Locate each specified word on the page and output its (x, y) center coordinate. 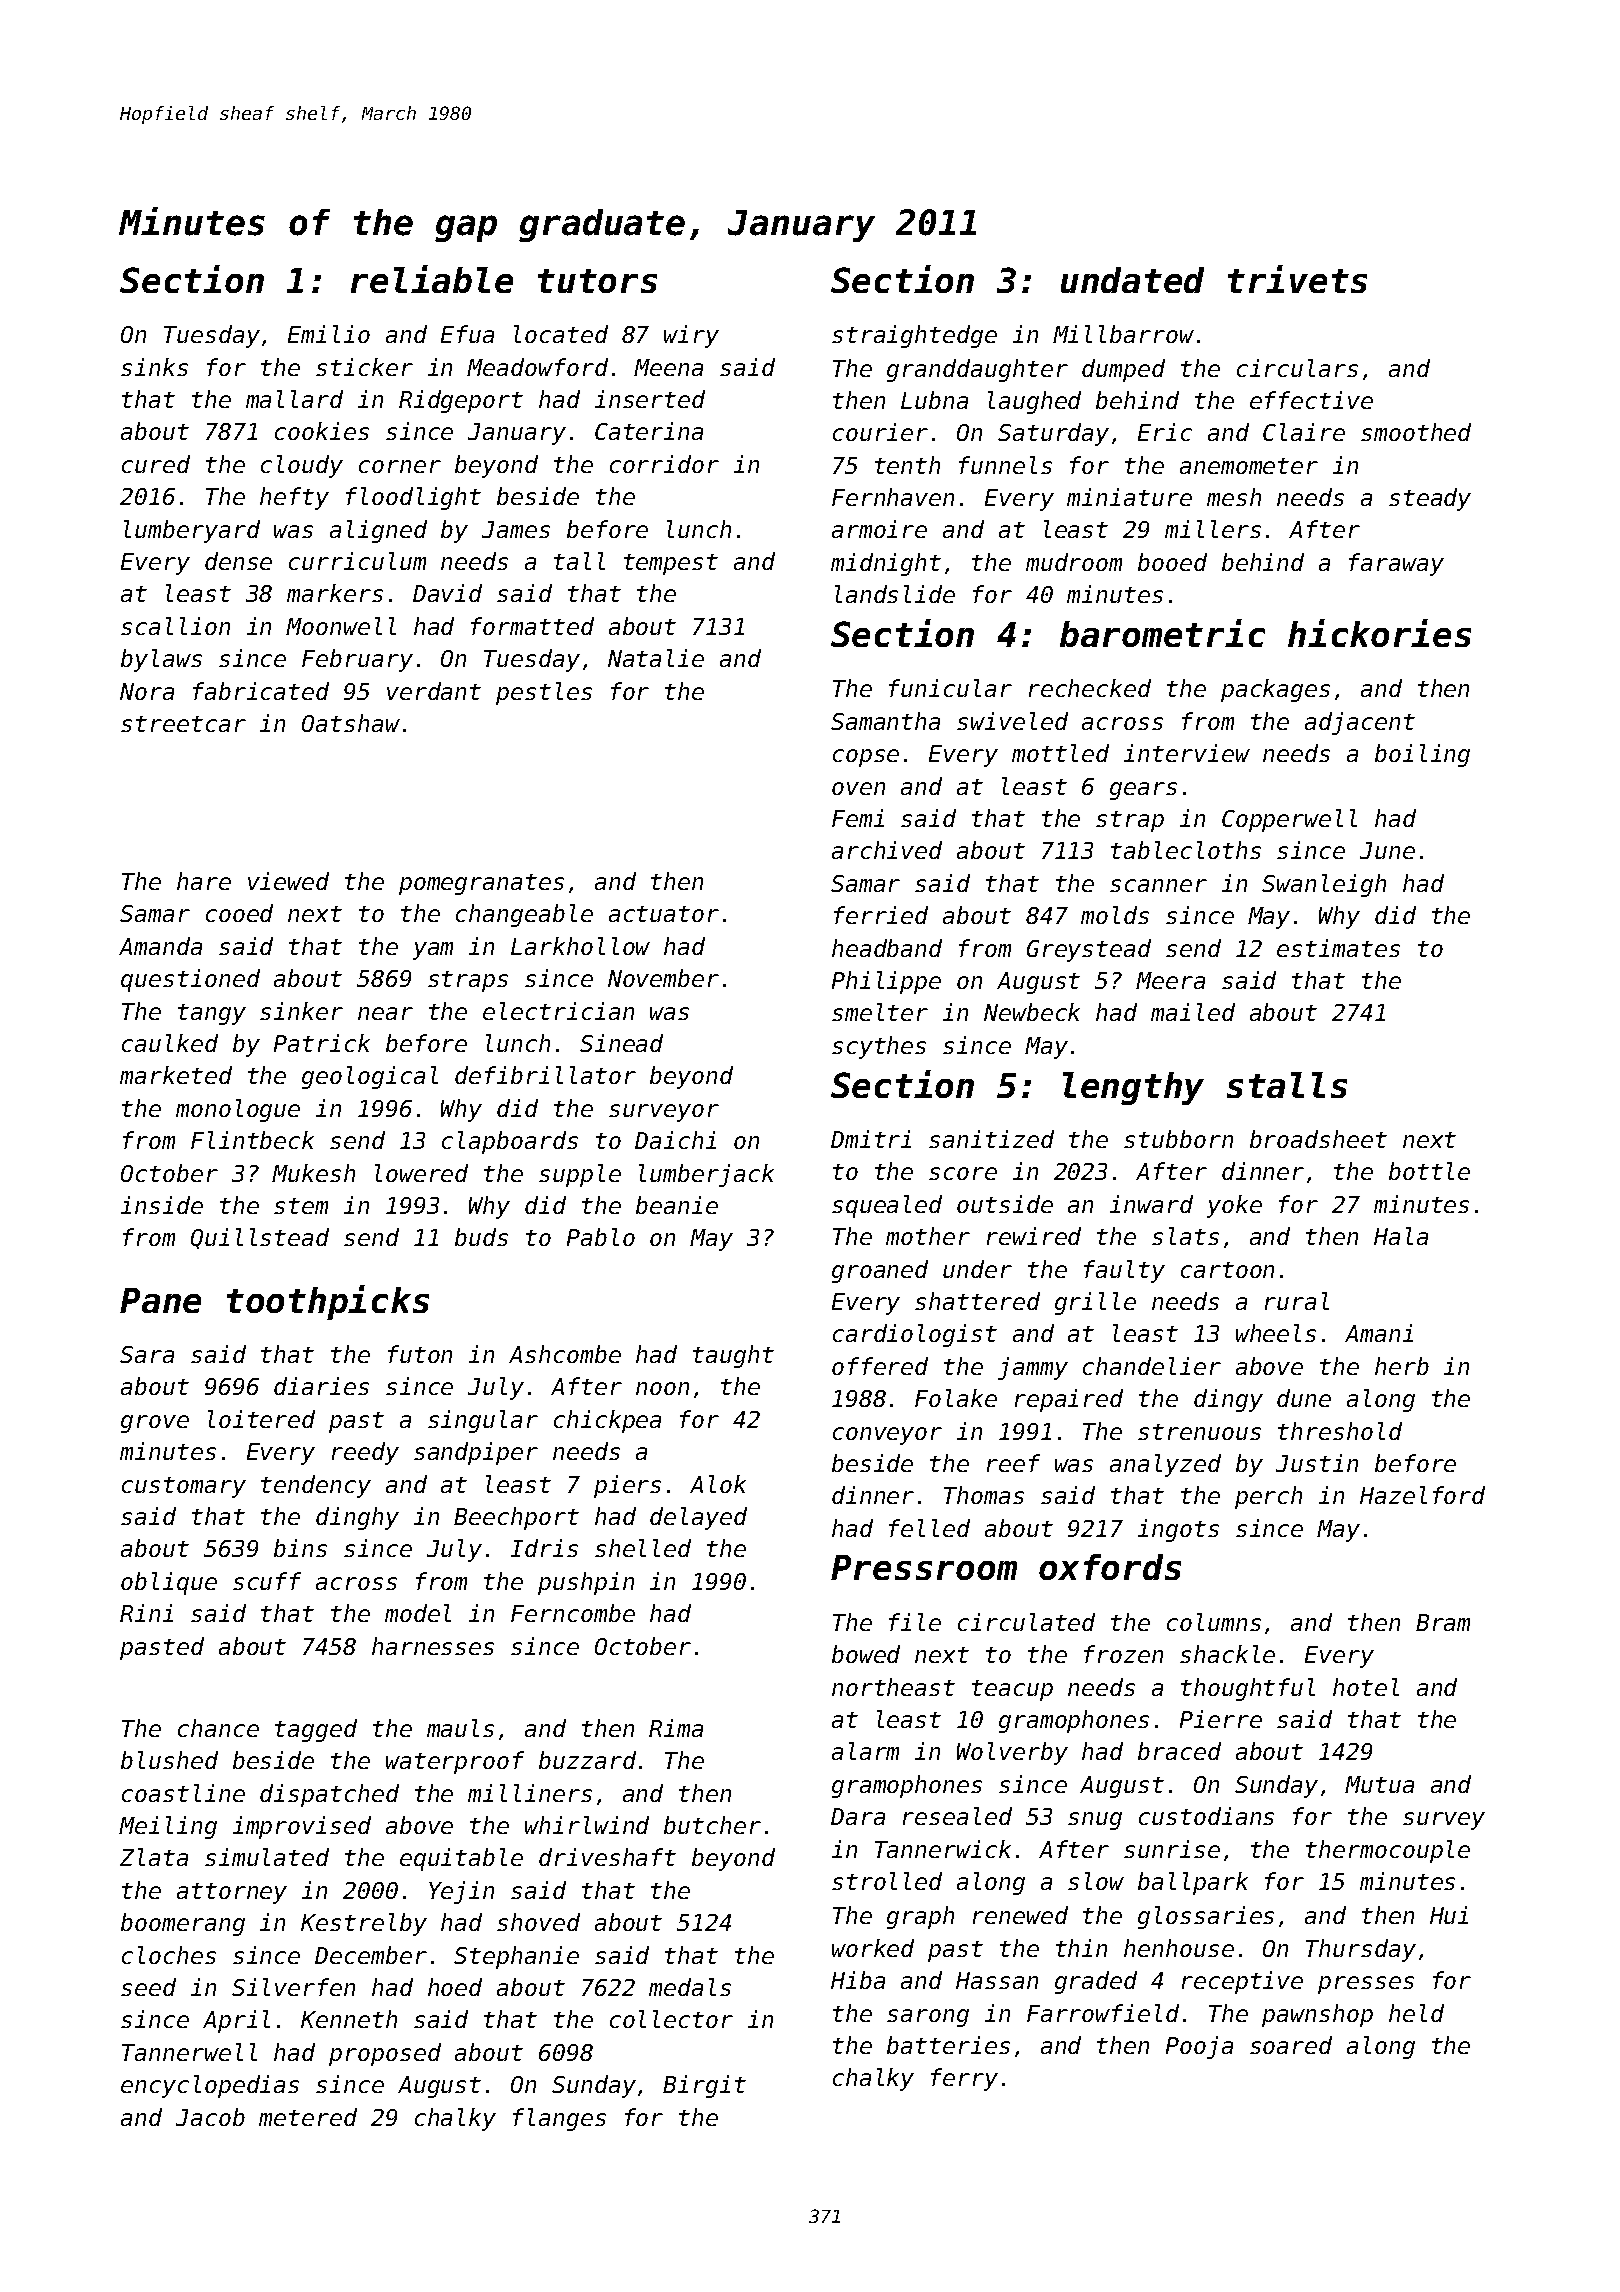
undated (1132, 280)
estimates (1338, 948)
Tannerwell (189, 2052)
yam (433, 951)
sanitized (991, 1139)
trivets (1297, 279)
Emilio (329, 334)
